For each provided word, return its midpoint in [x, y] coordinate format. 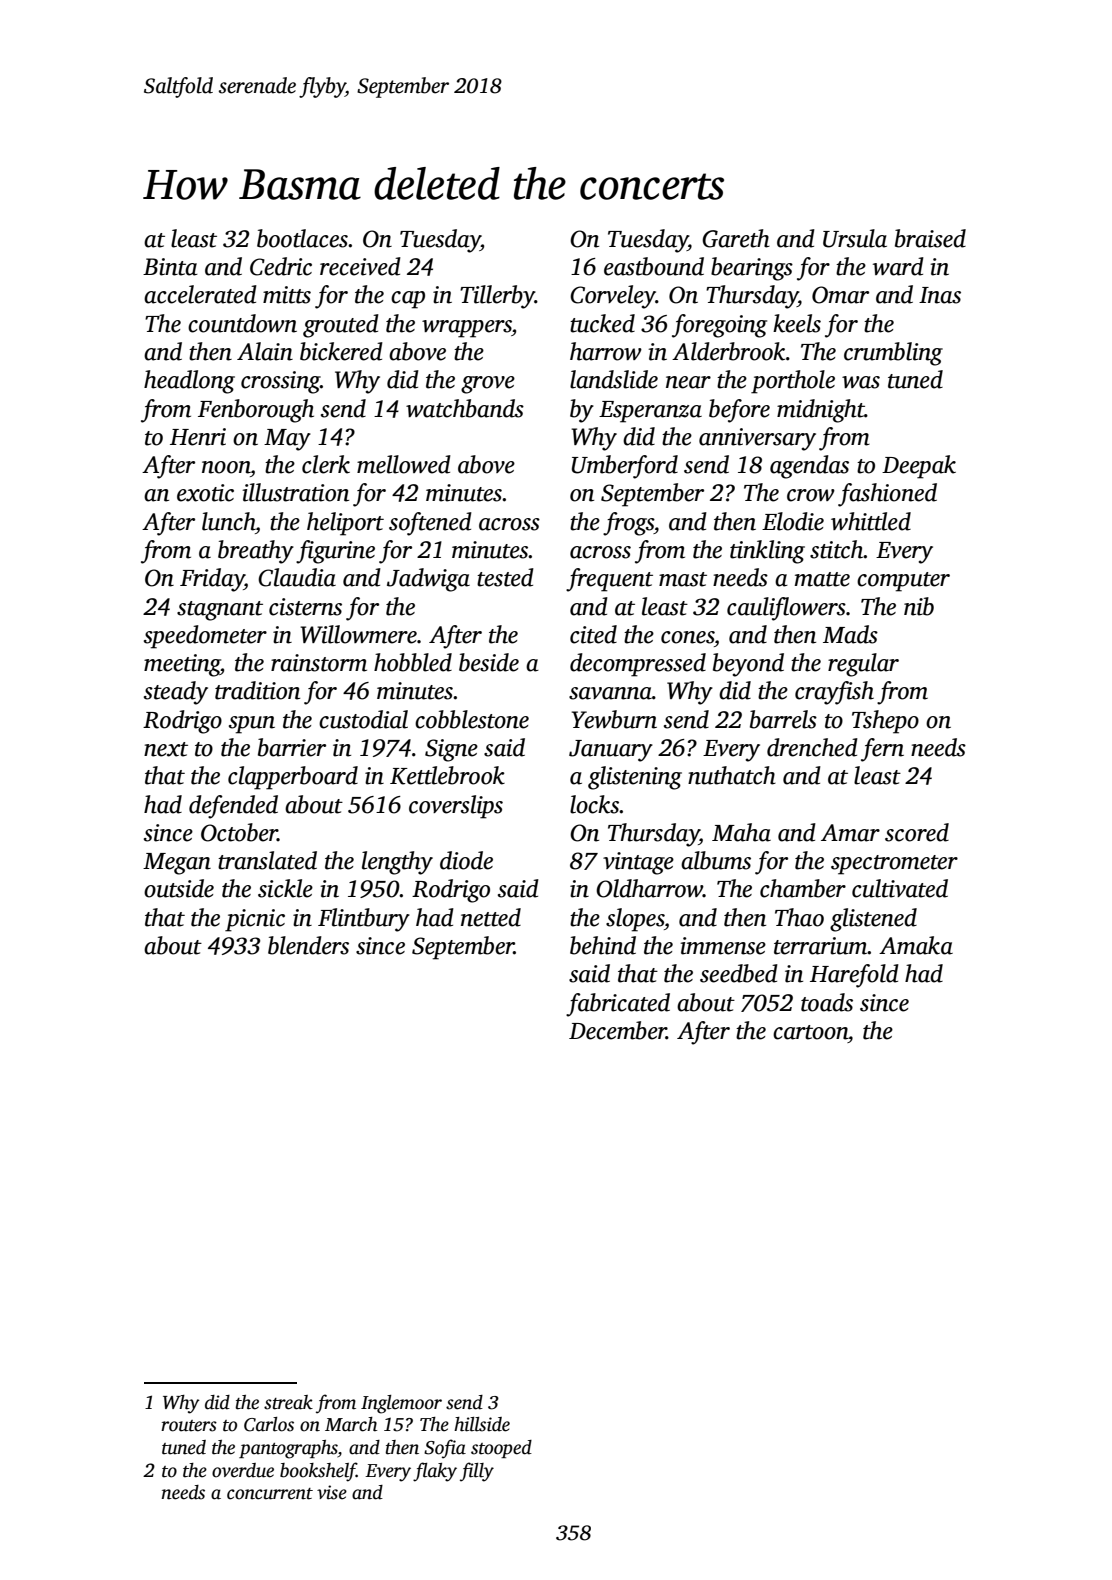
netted [491, 917]
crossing [280, 382]
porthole [793, 382]
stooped [501, 1449]
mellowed [404, 464]
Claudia [297, 577]
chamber [803, 888]
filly [477, 1472]
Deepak [919, 467]
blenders [308, 945]
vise [332, 1492]
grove [488, 385]
